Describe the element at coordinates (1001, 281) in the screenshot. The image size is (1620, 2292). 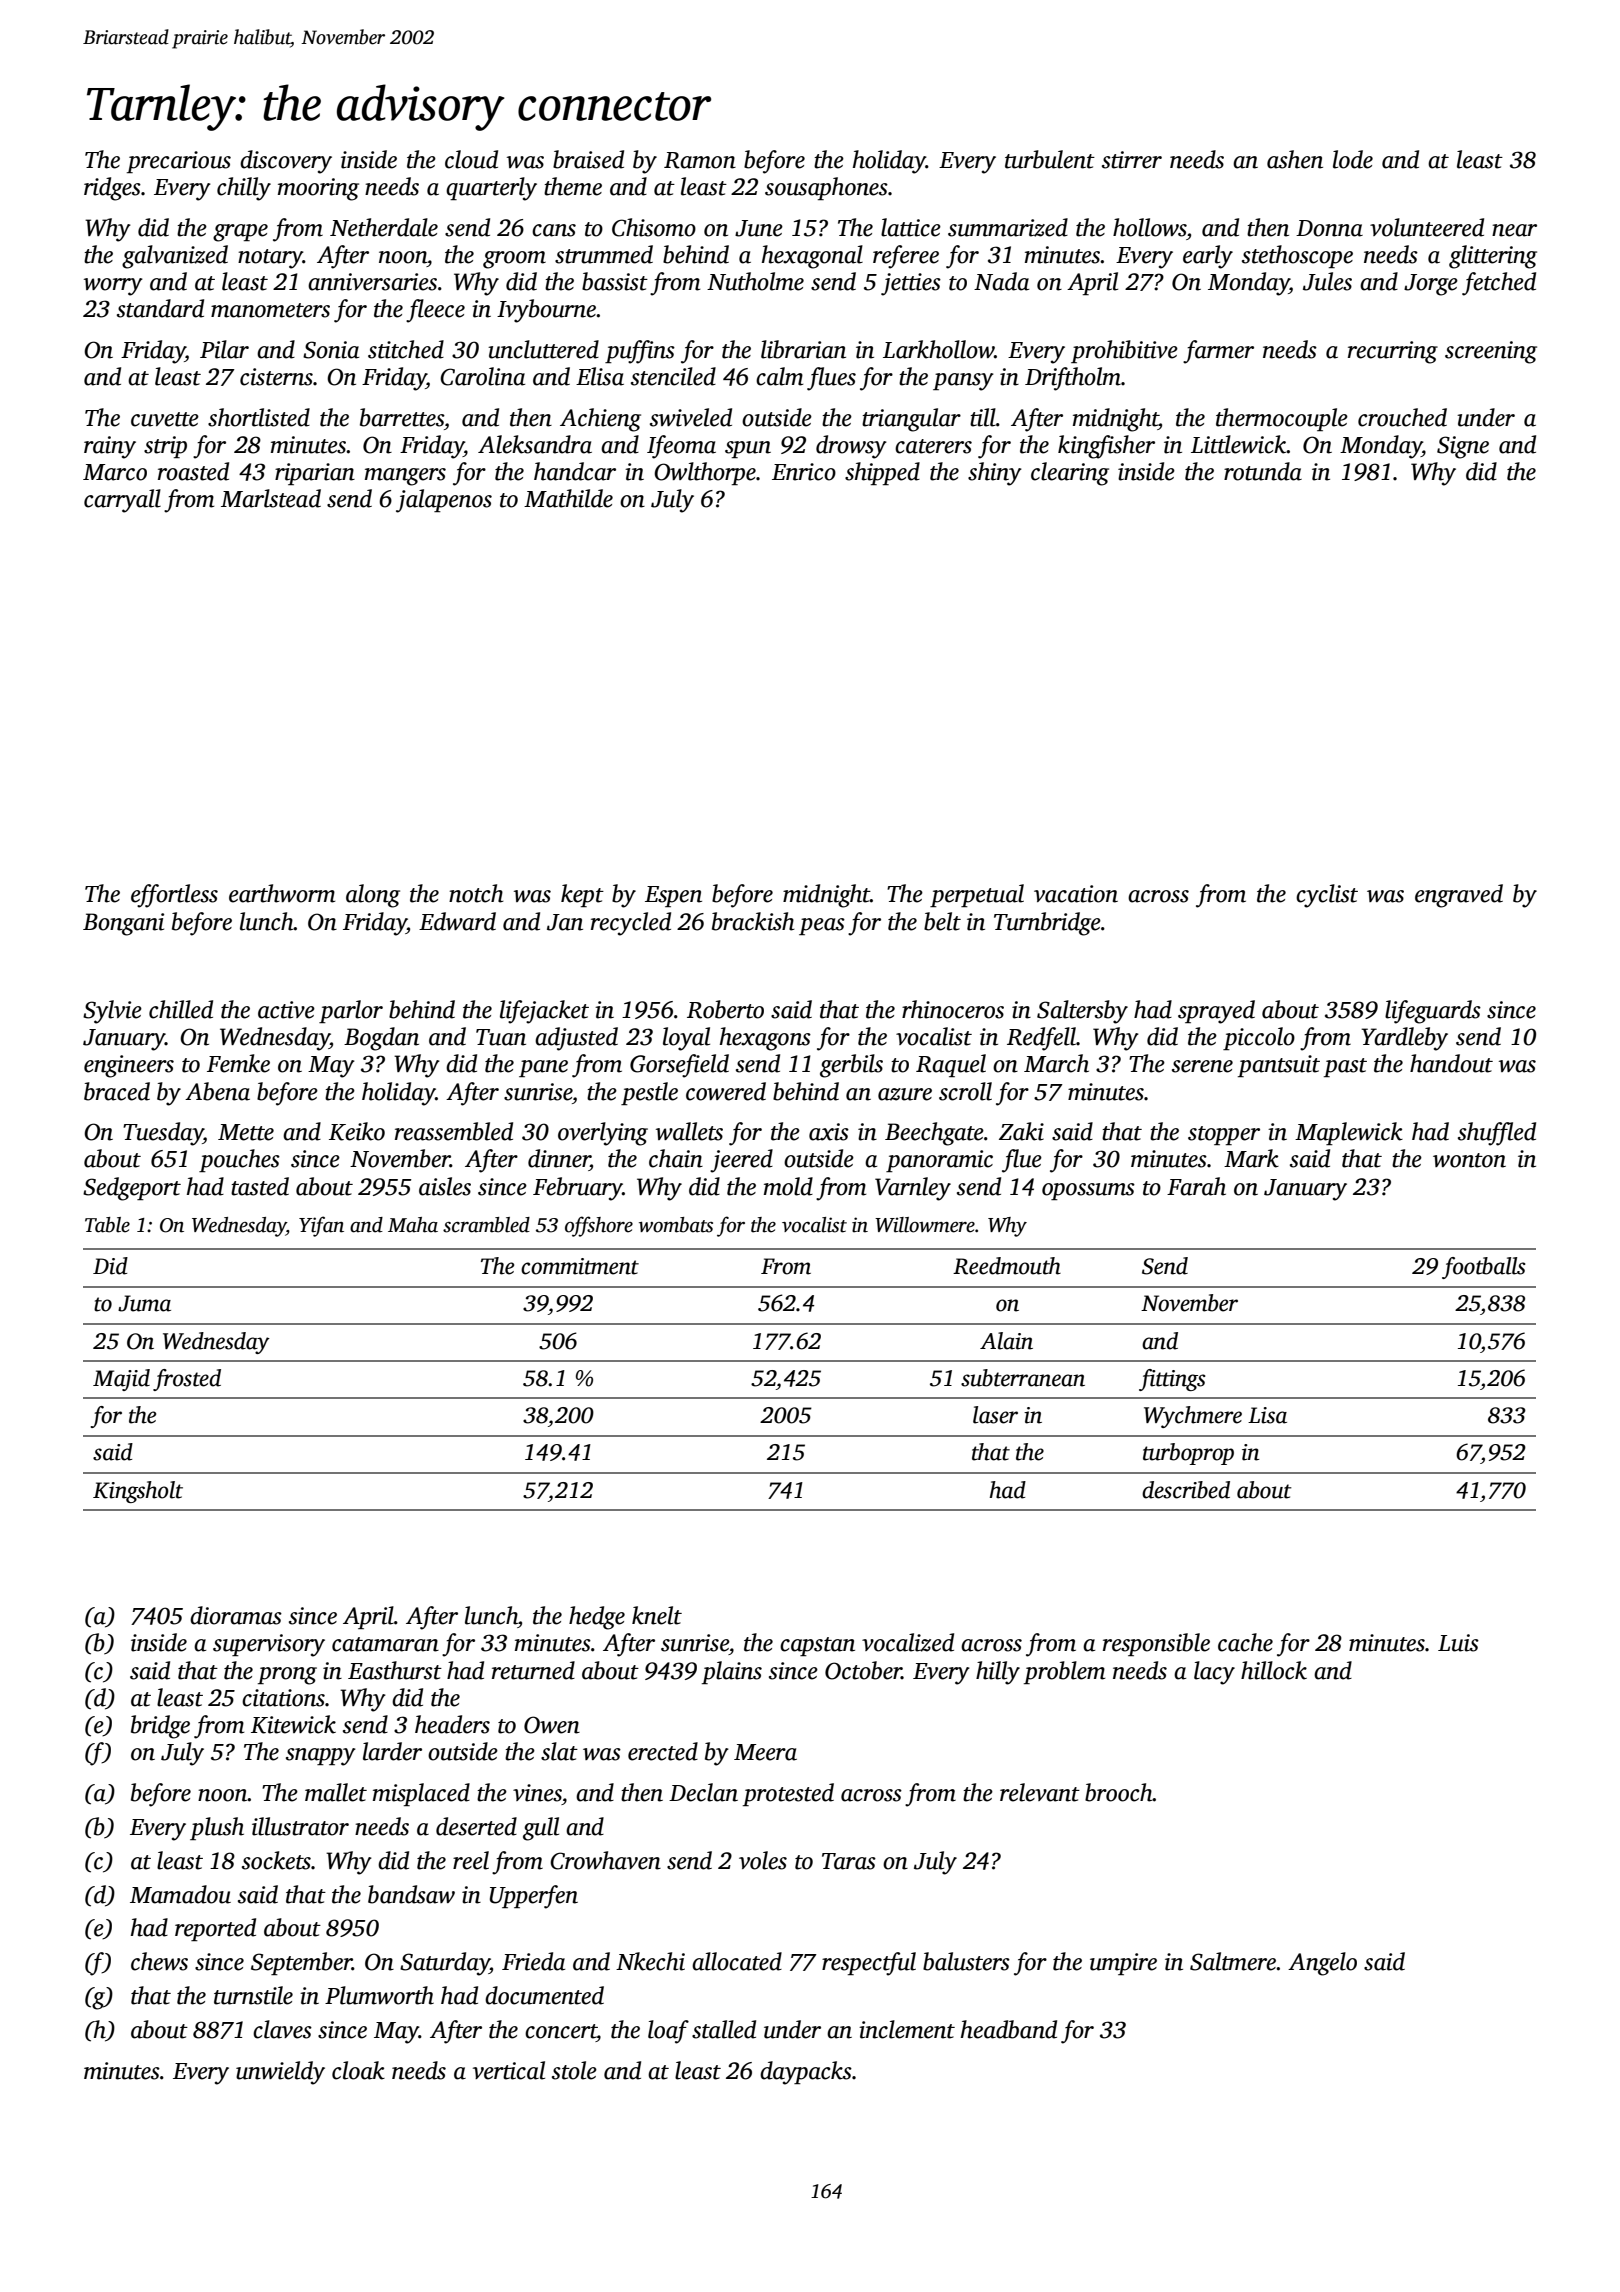
I see `Nada` at that location.
